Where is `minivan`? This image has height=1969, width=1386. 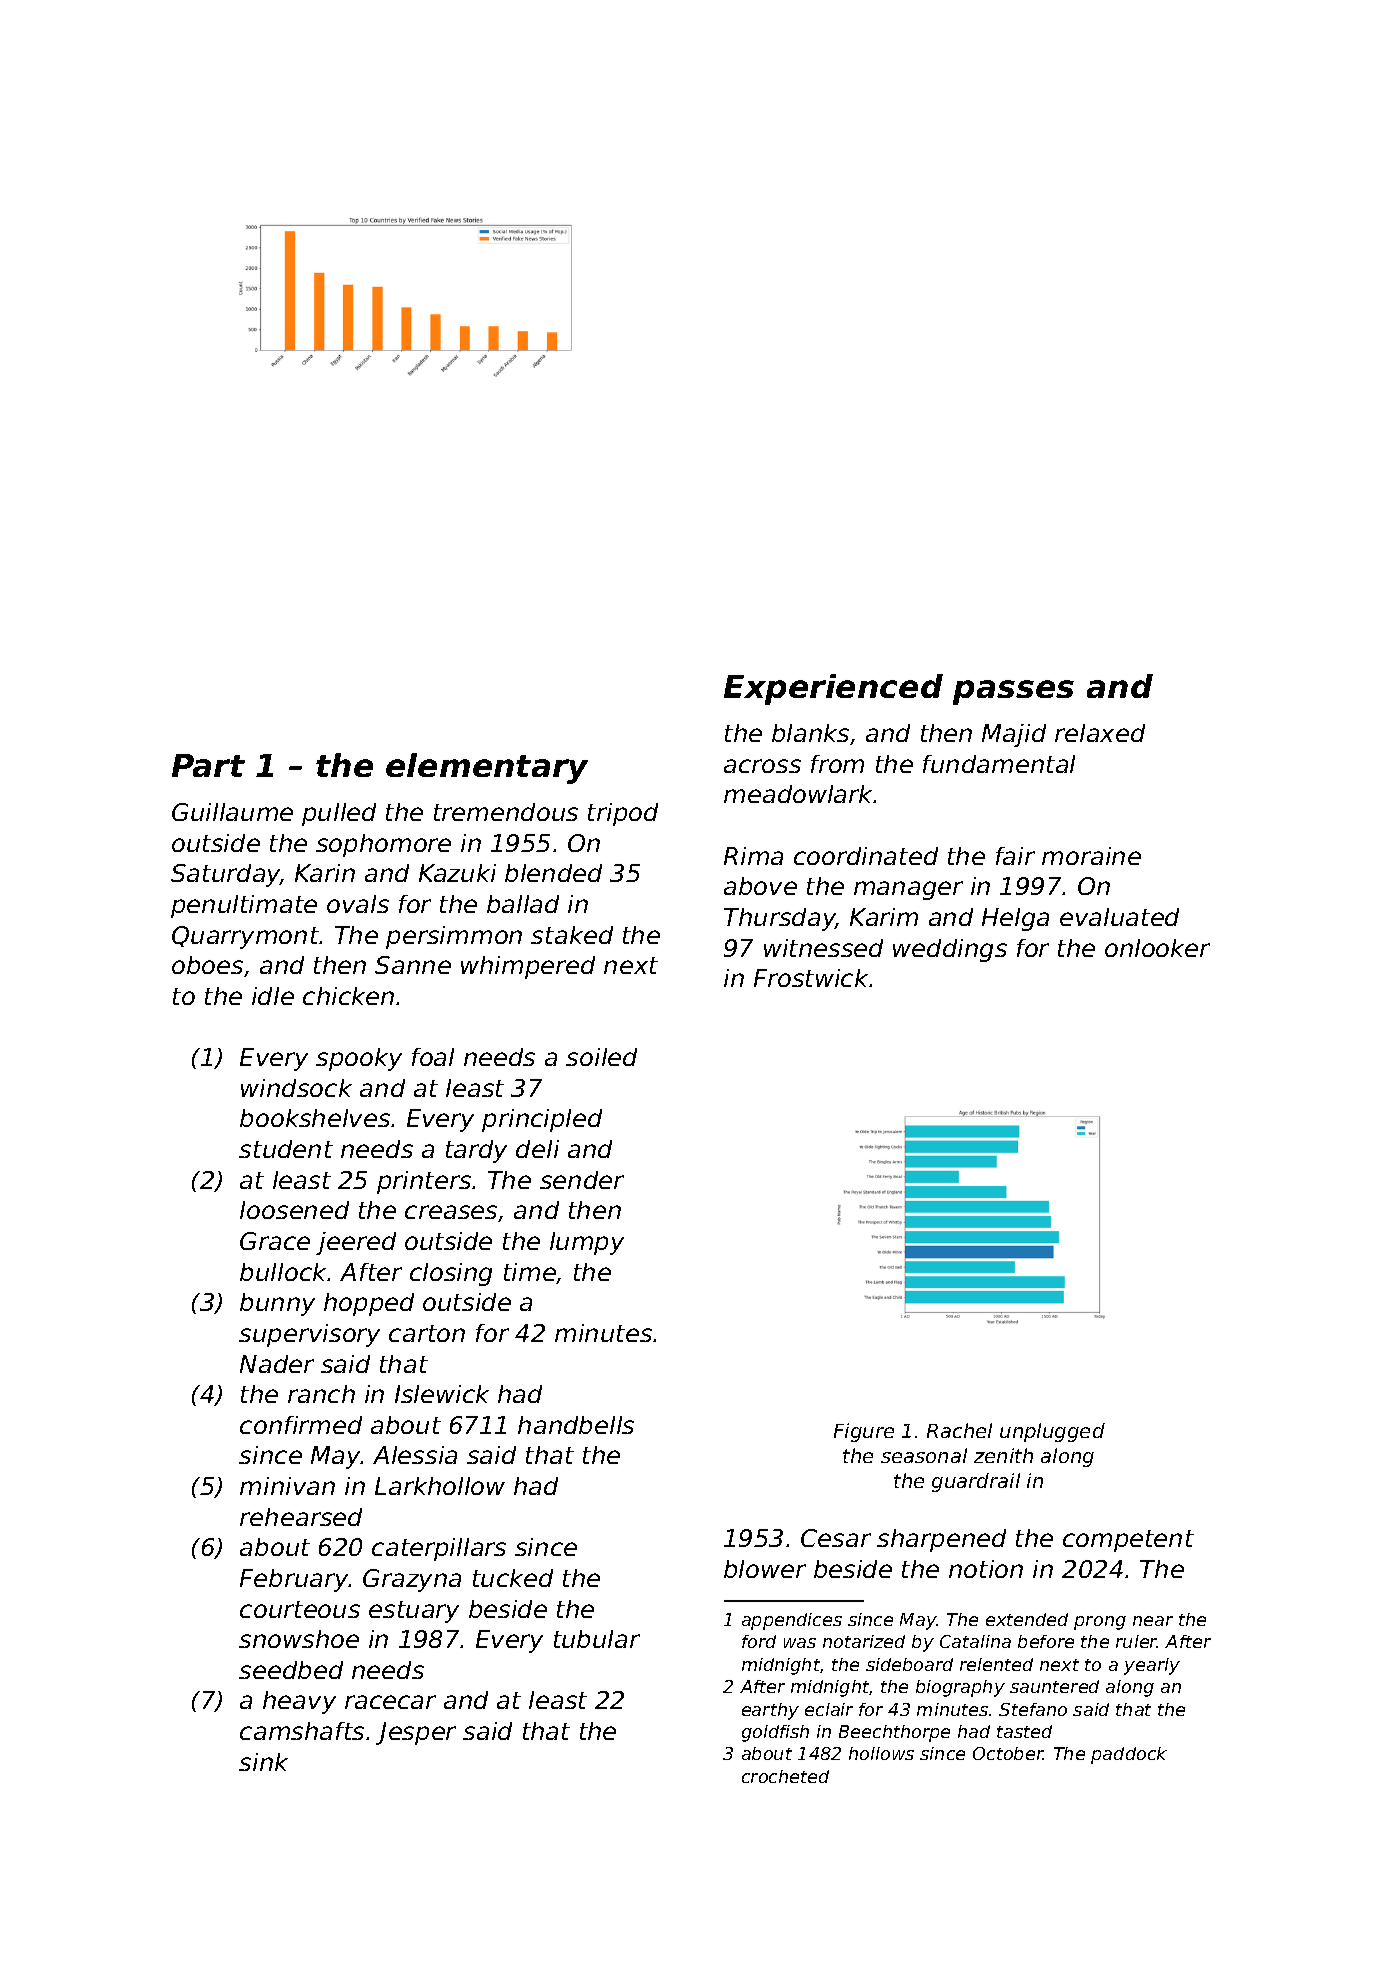 minivan is located at coordinates (287, 1486).
